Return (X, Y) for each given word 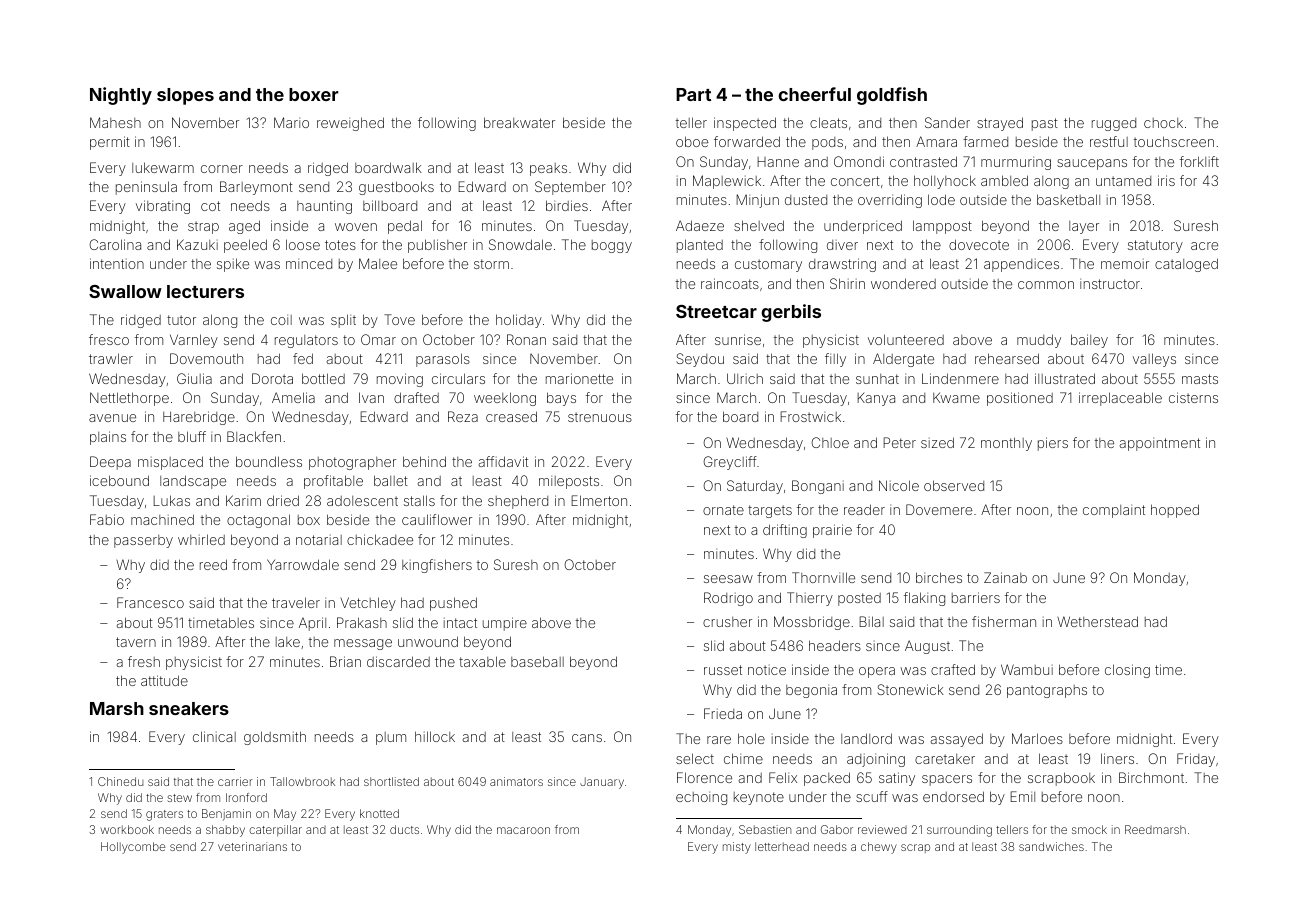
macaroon (523, 830)
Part (693, 94)
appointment (1160, 444)
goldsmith (275, 738)
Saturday (755, 487)
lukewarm (163, 167)
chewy (879, 848)
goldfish (892, 96)
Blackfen (254, 436)
